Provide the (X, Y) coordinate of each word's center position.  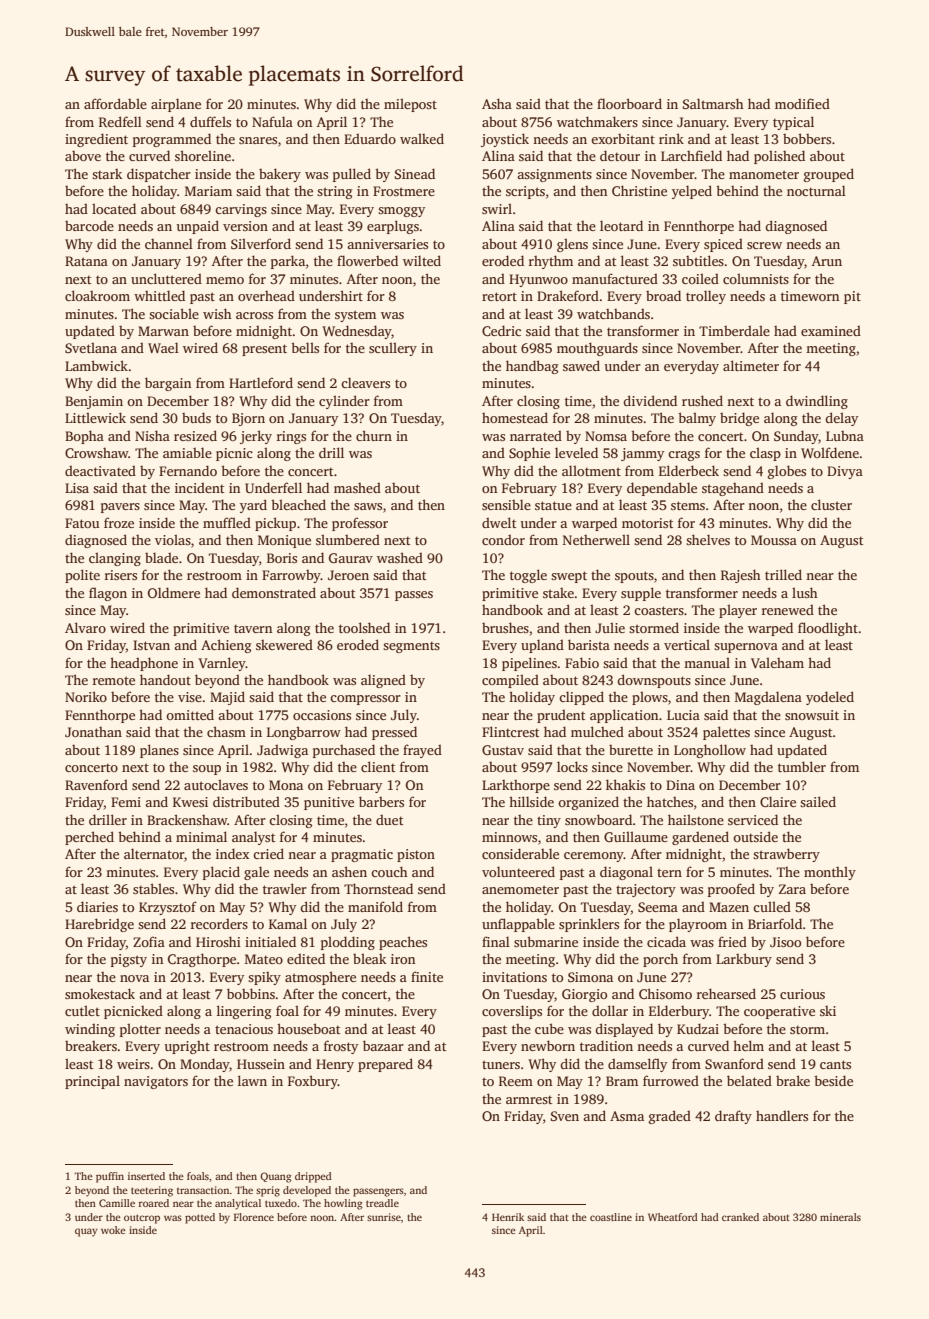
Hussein (261, 1064)
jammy (642, 454)
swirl (497, 208)
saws (368, 506)
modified (802, 103)
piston (416, 855)
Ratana (86, 261)
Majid (227, 698)
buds (196, 417)
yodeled (830, 698)
